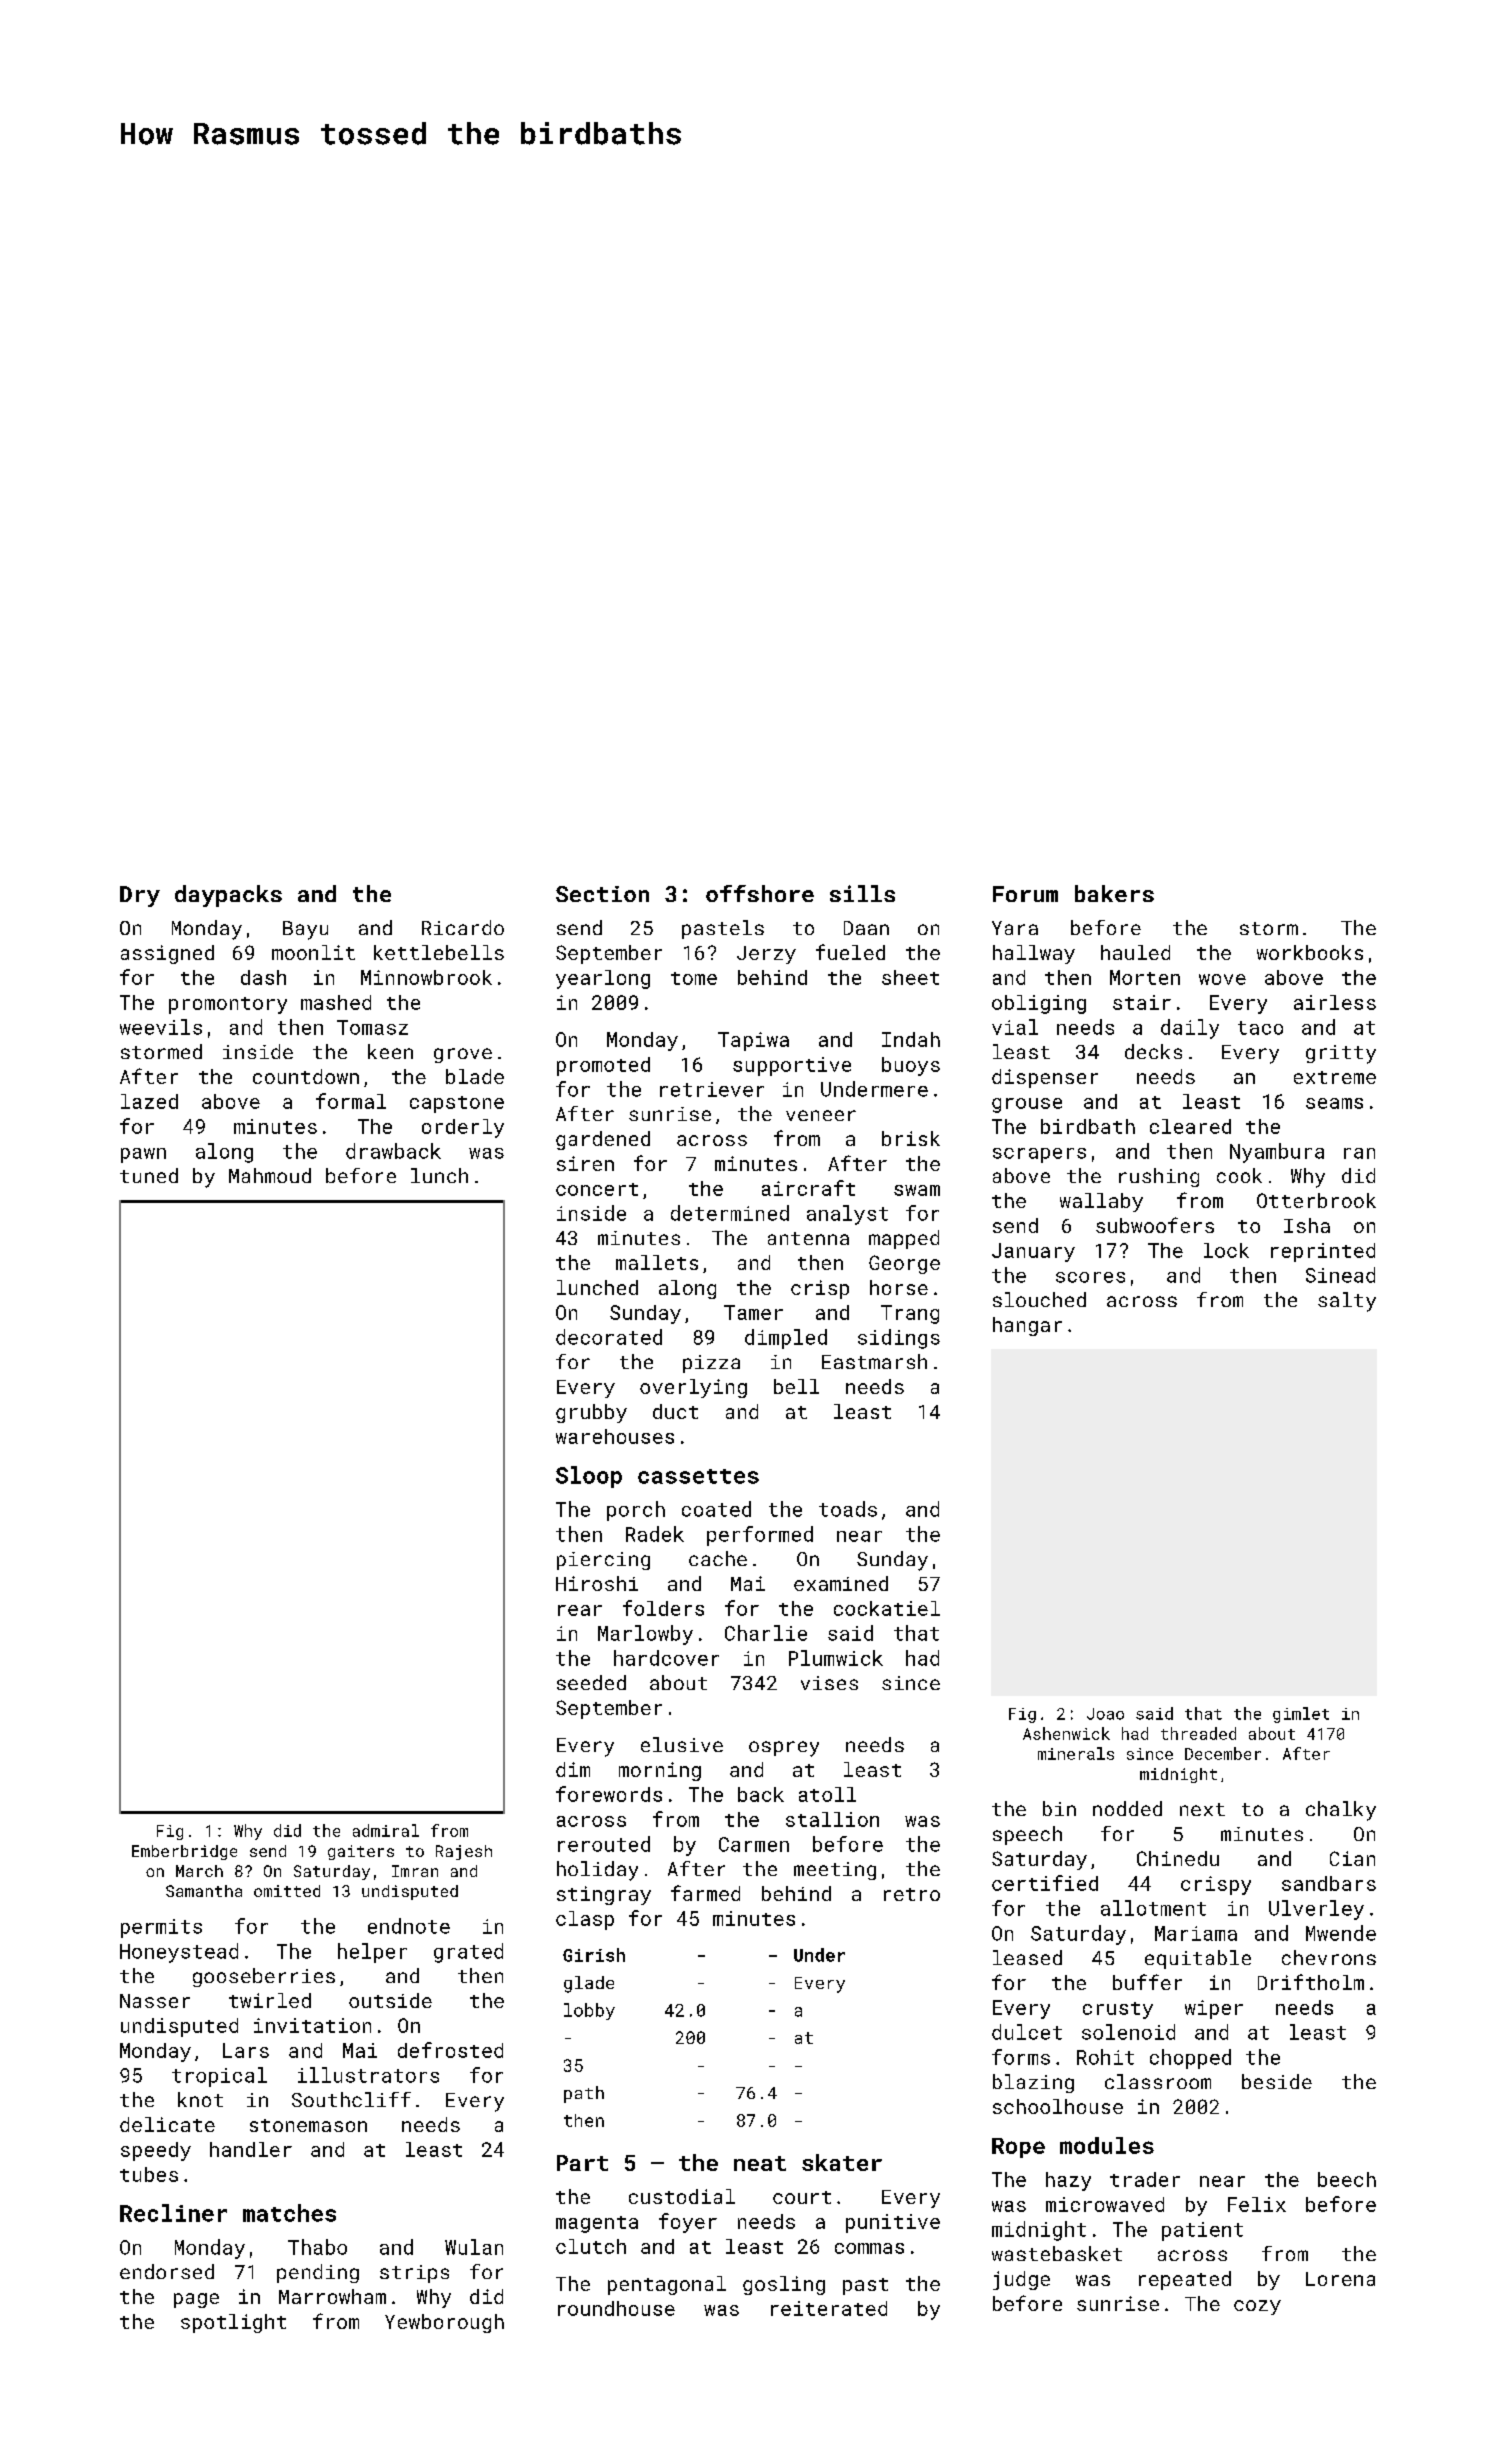 Image resolution: width=1496 pixels, height=2464 pixels. I want to click on next, so click(1202, 1809).
